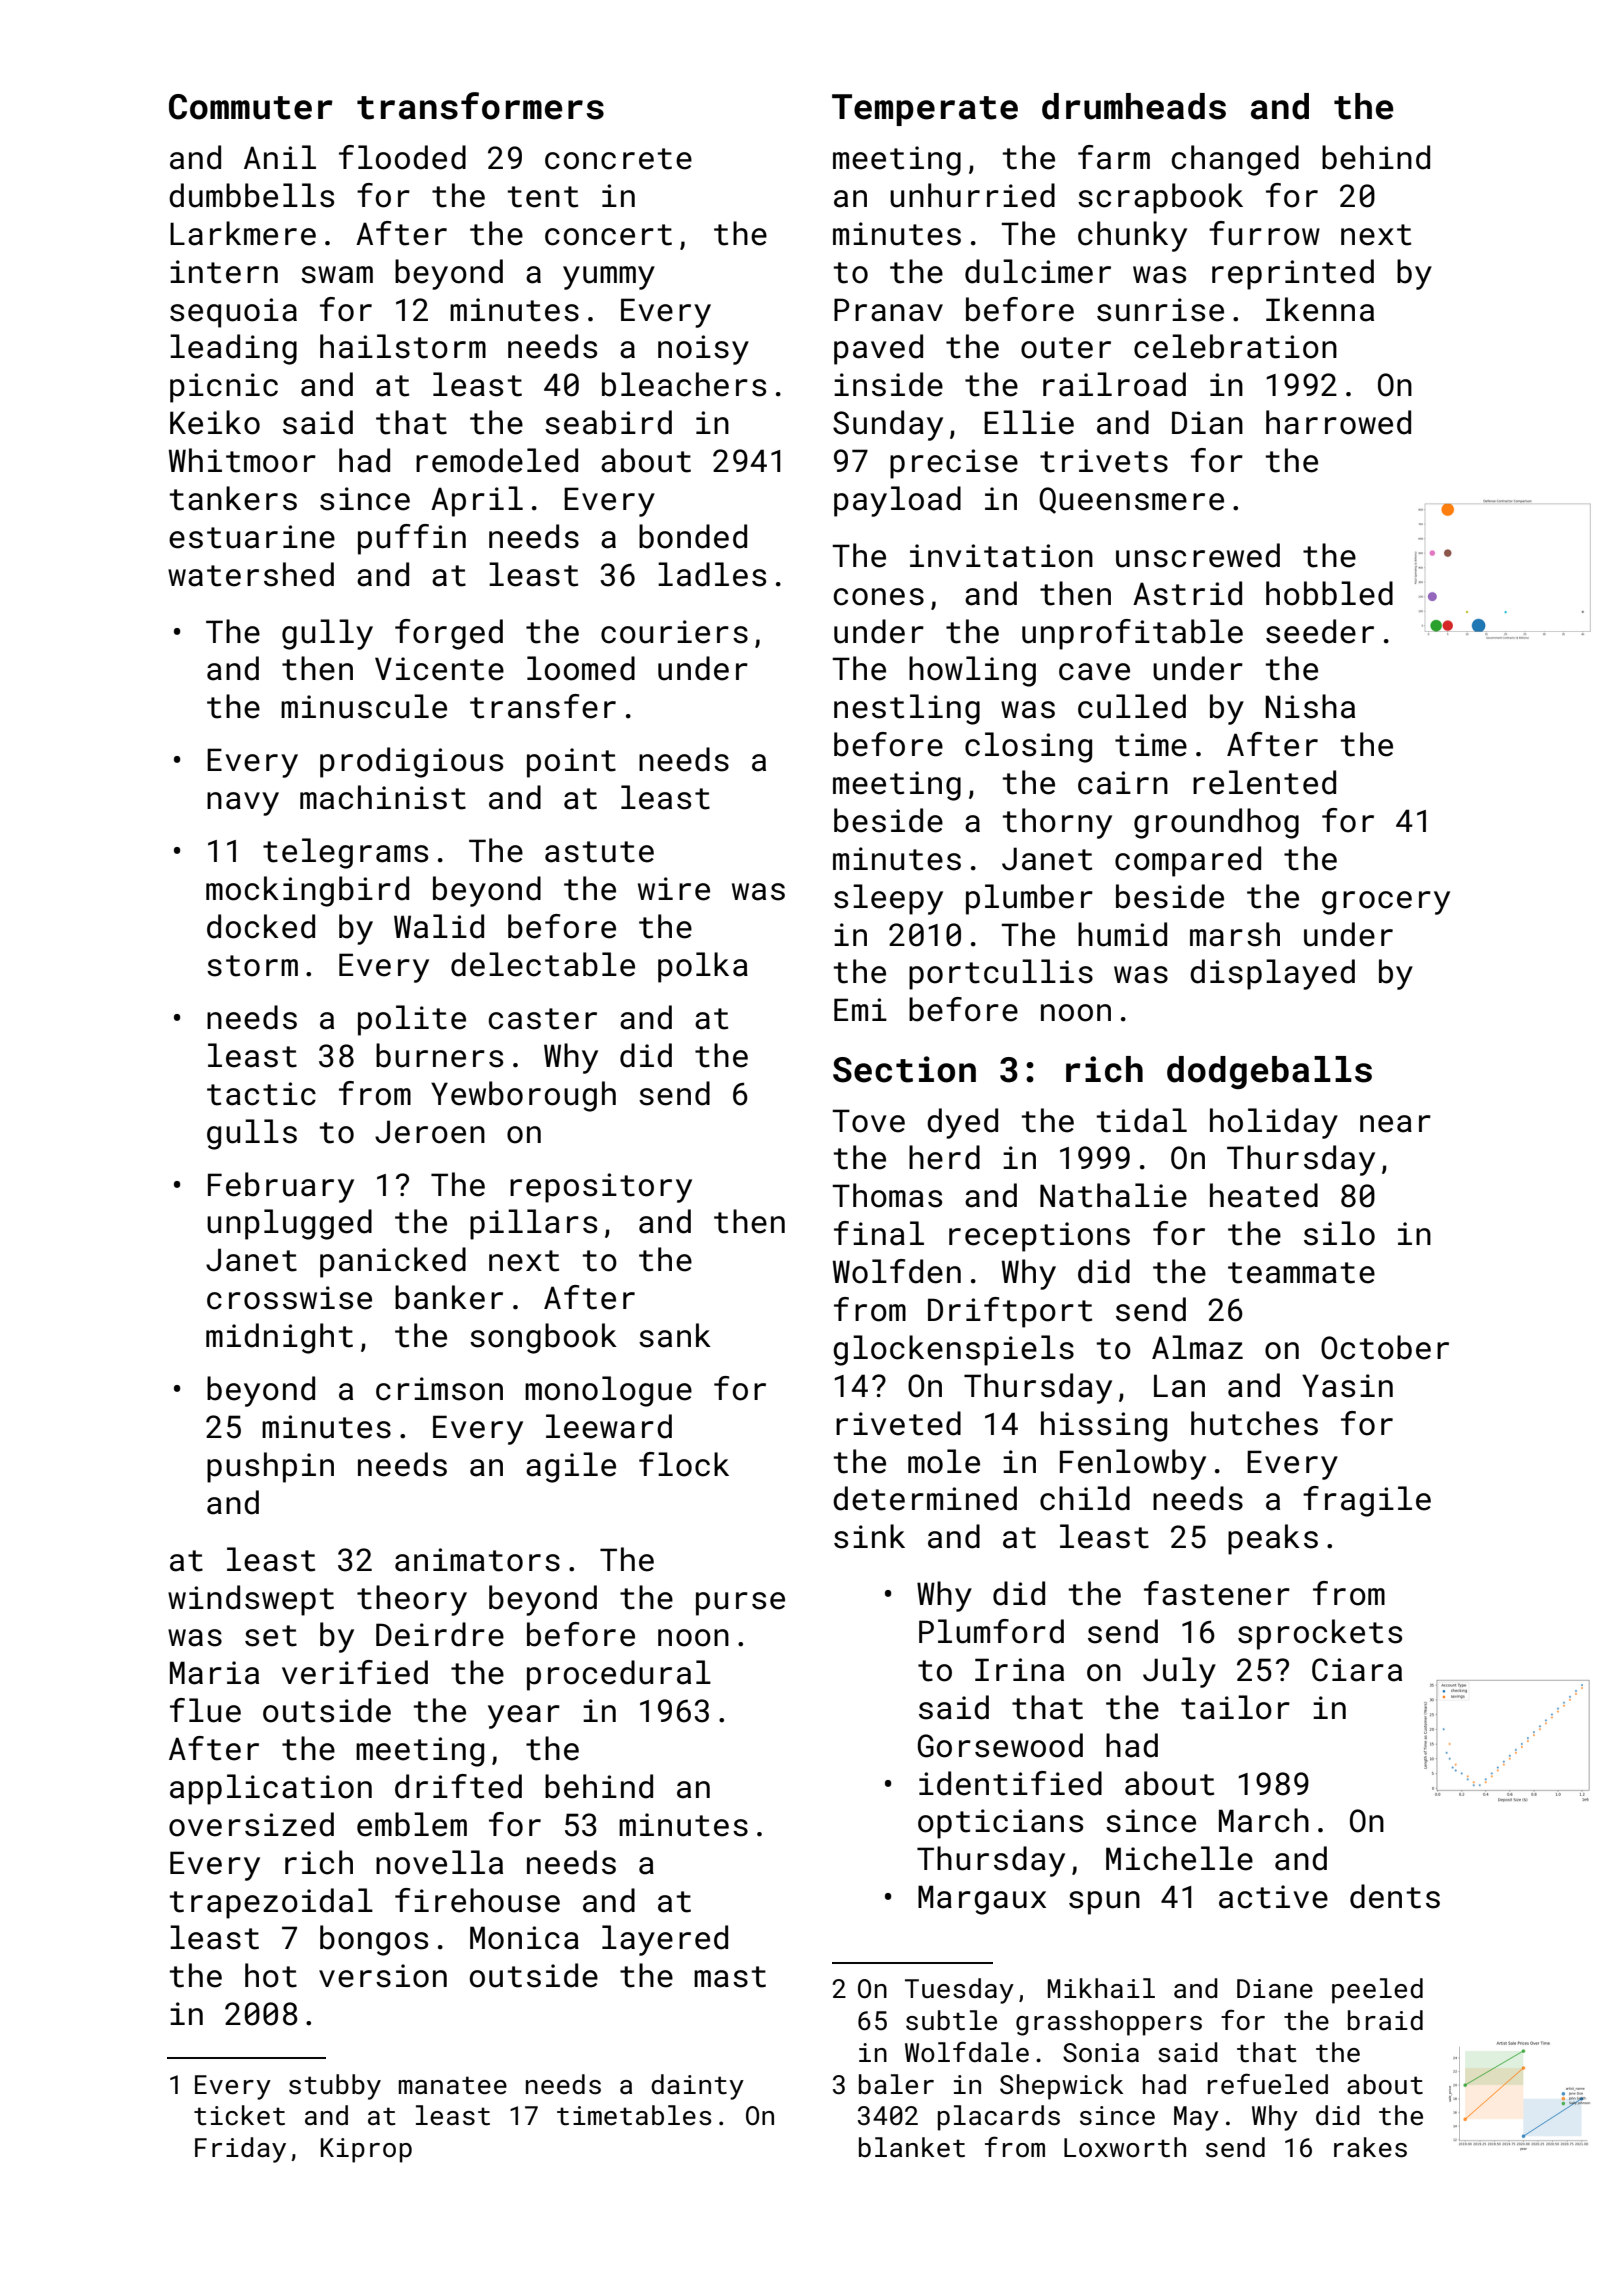 The height and width of the page is (2292, 1620). What do you see at coordinates (252, 1134) in the page?
I see `gulls` at bounding box center [252, 1134].
